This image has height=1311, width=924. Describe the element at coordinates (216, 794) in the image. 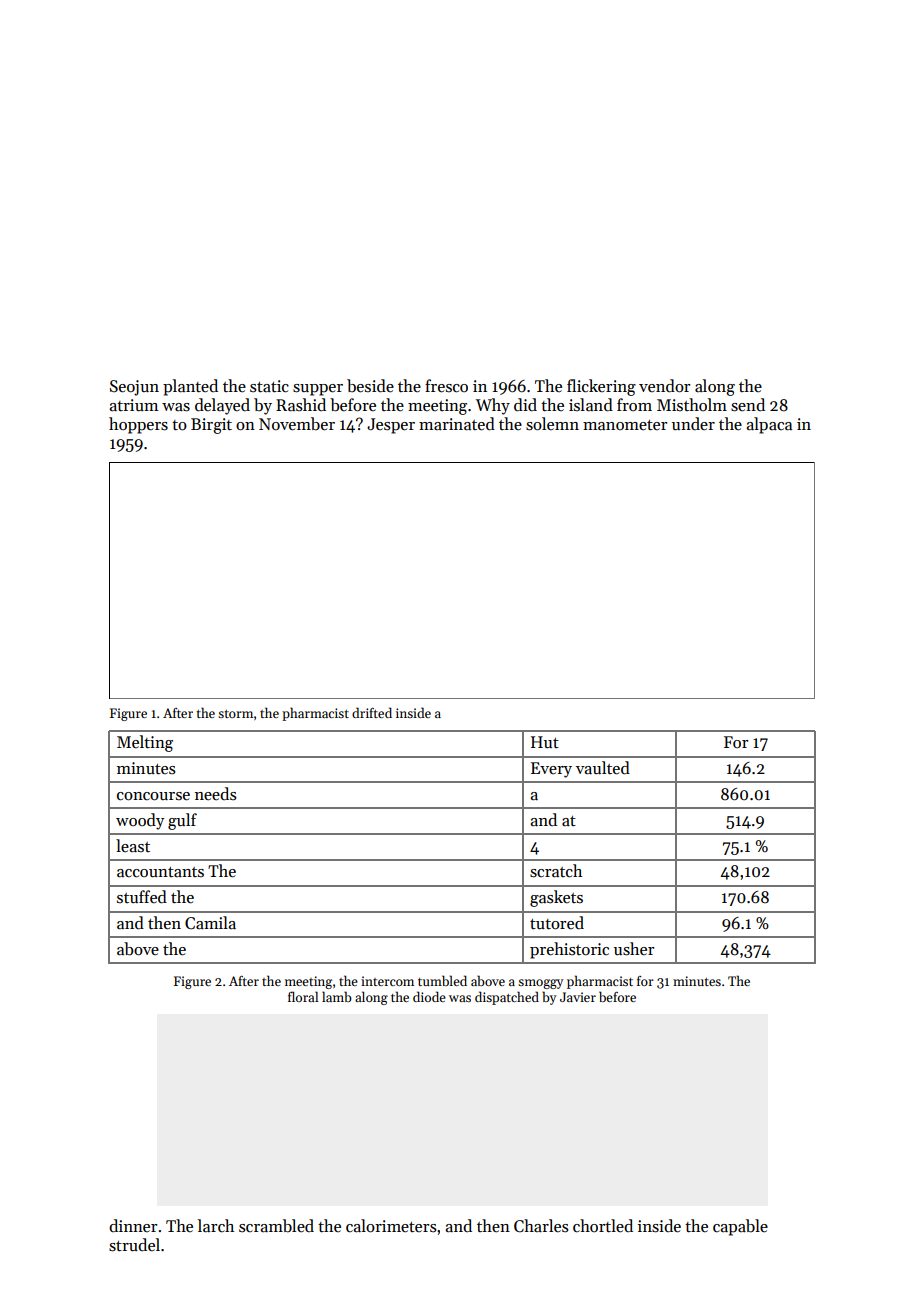

I see `needs` at that location.
